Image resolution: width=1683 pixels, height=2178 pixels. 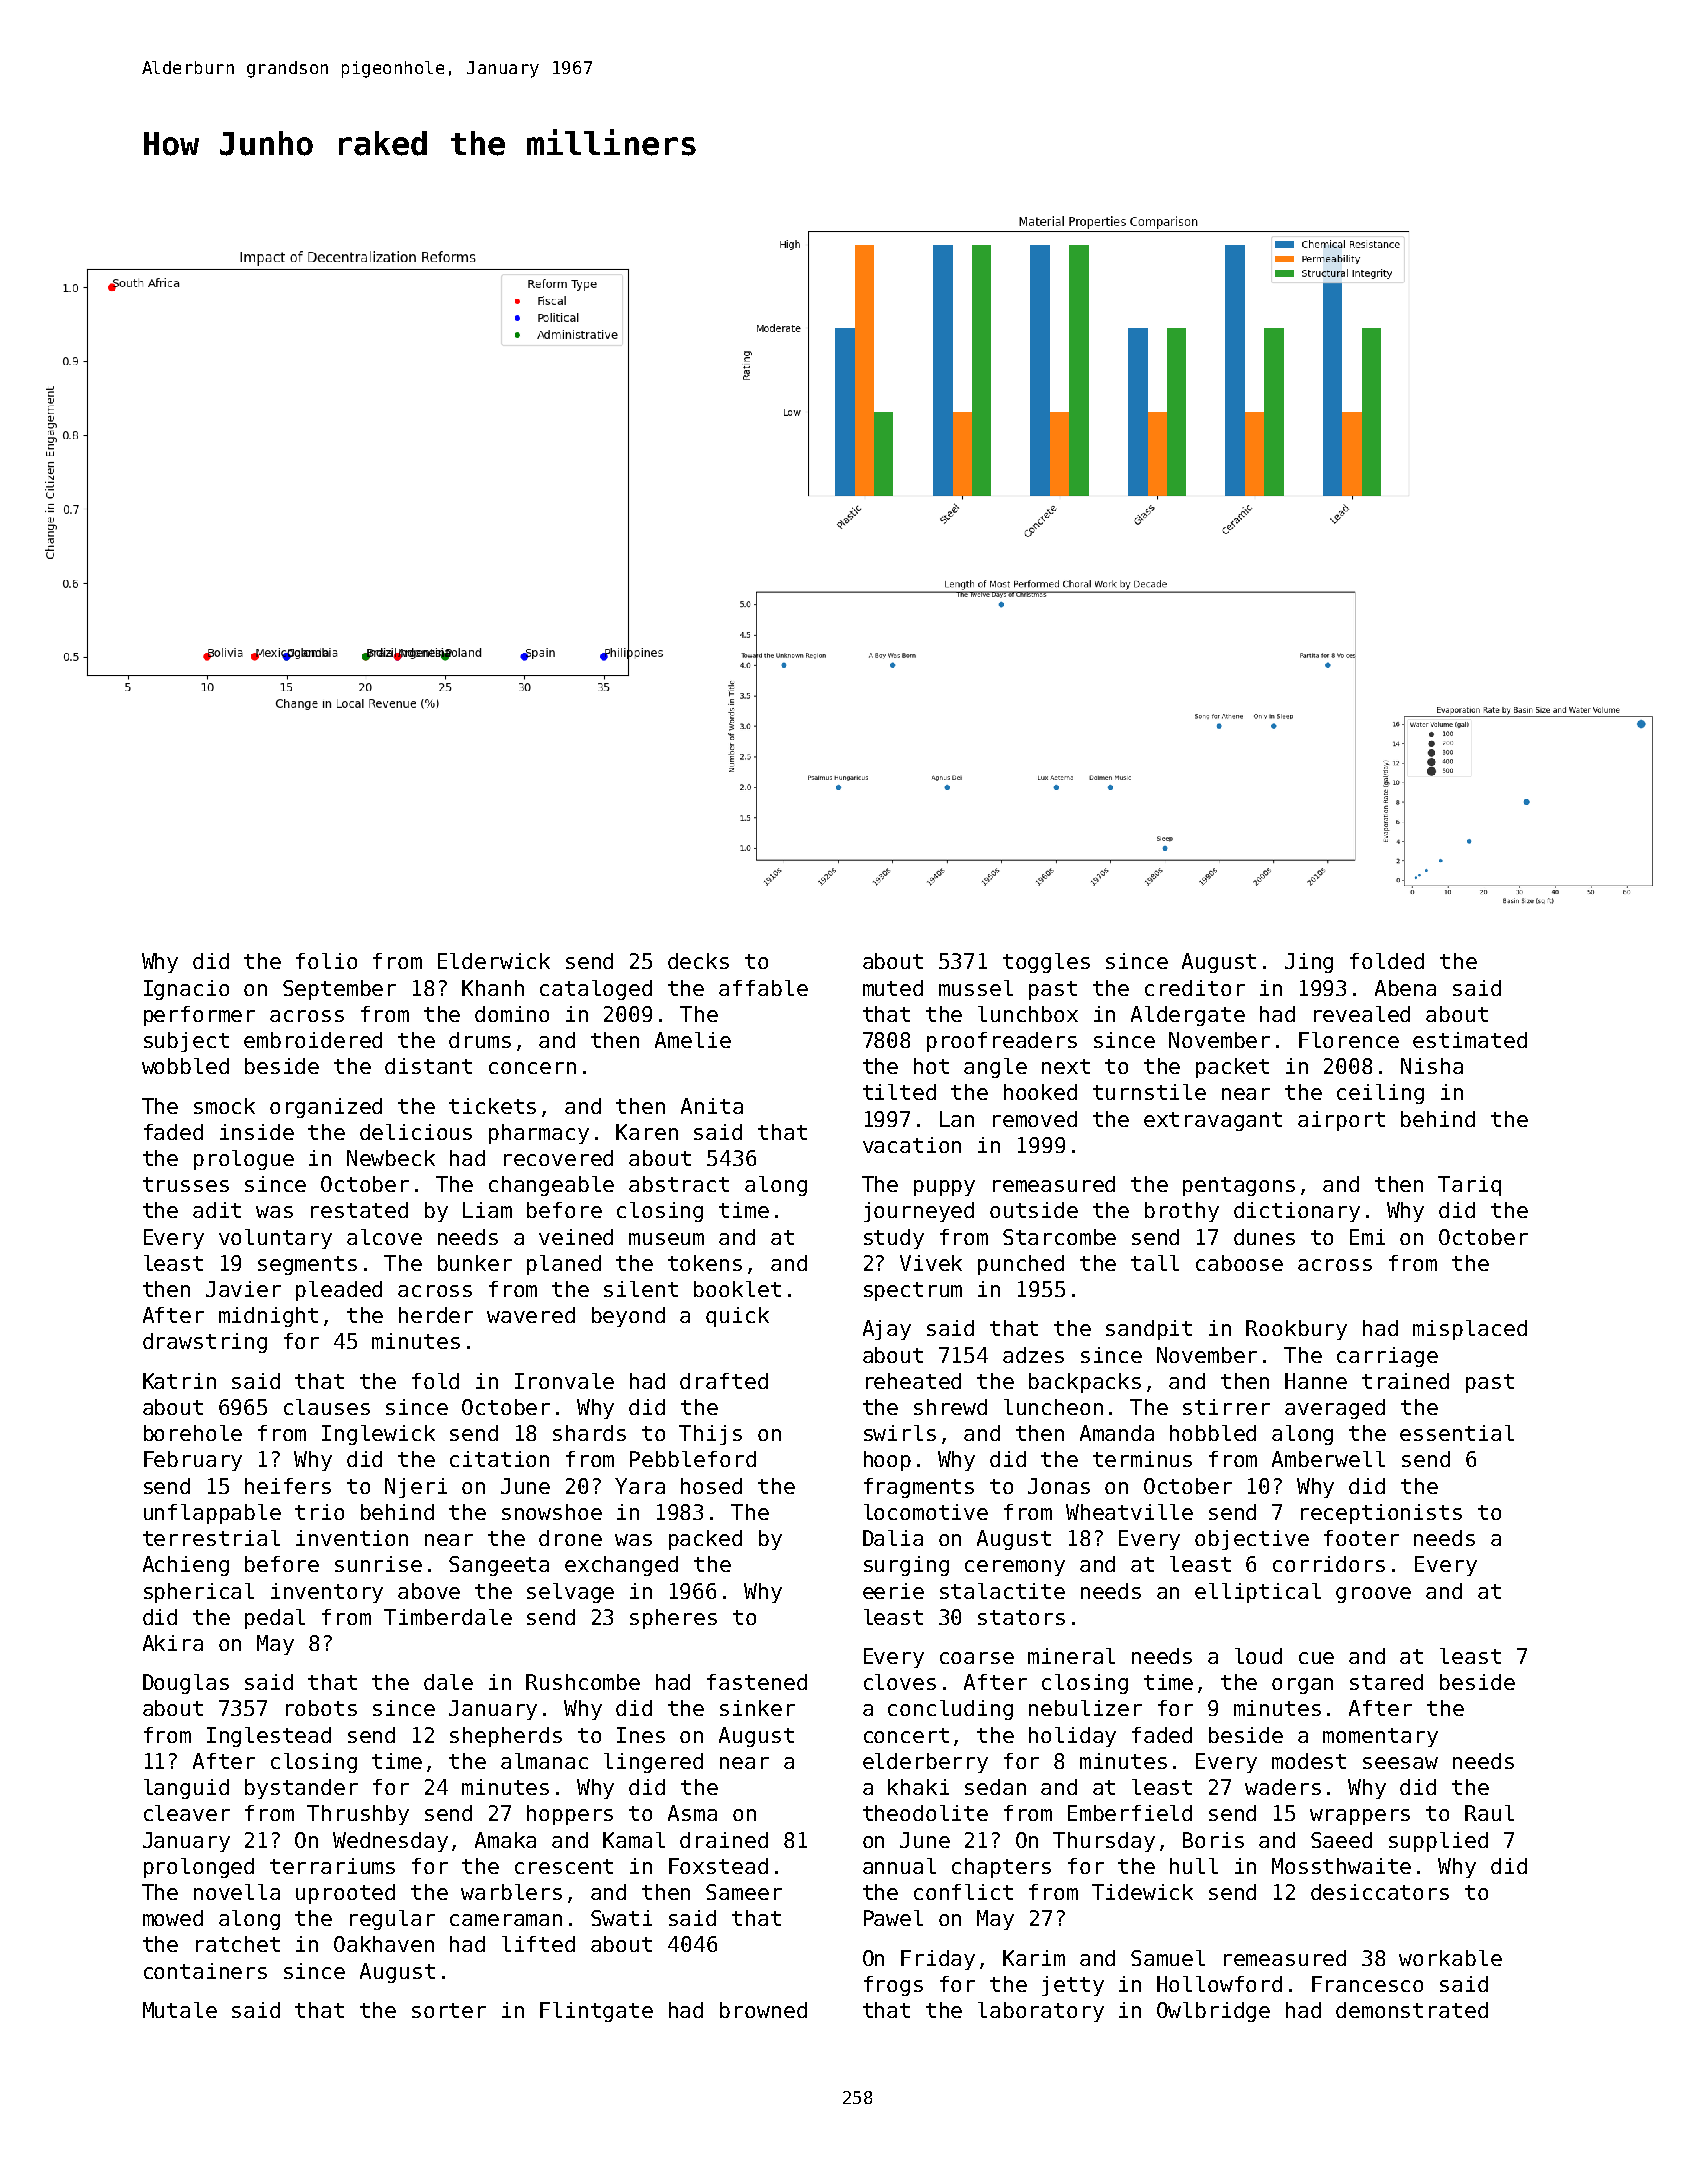 I want to click on Jing, so click(x=1309, y=963).
